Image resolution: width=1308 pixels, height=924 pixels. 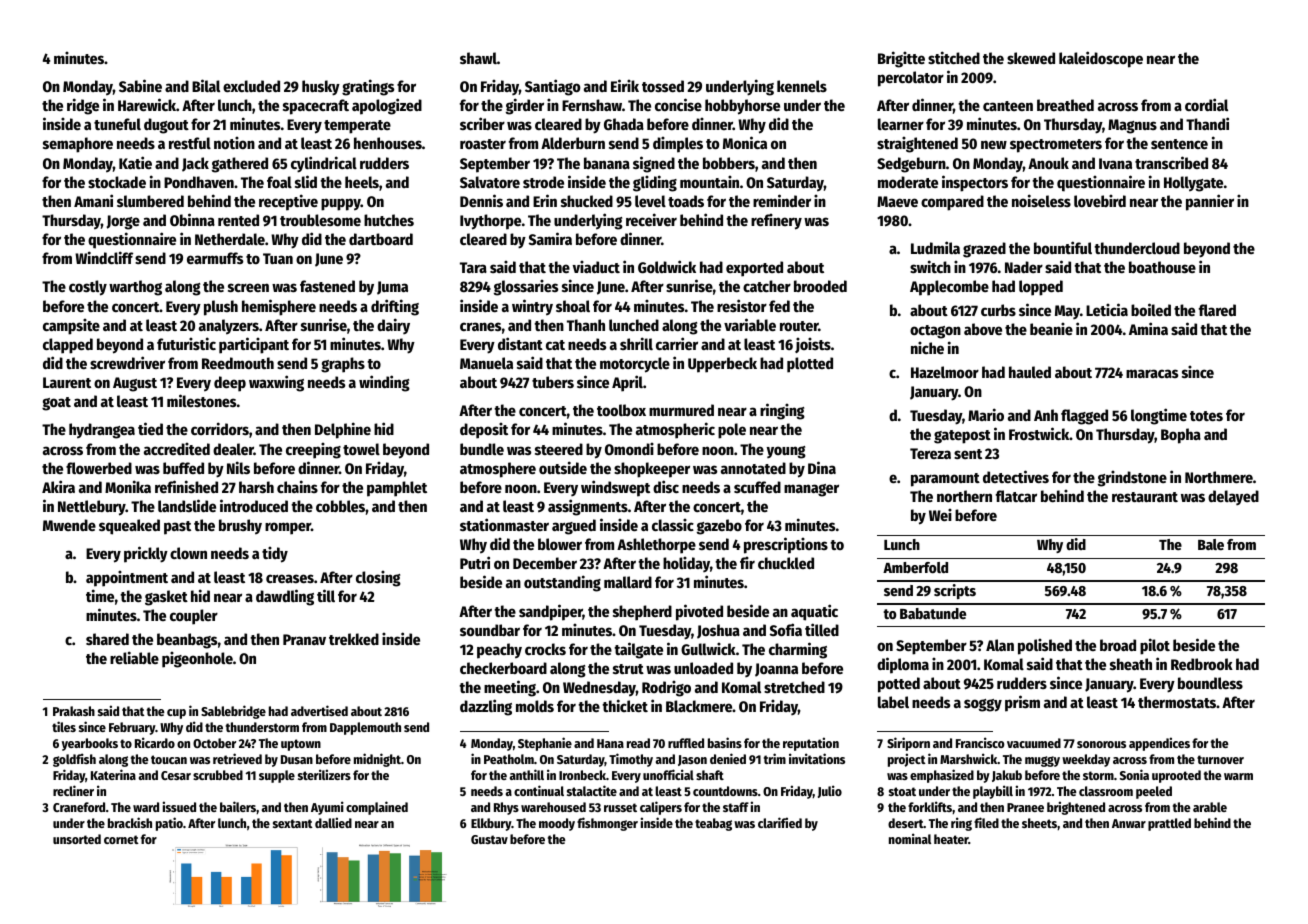 What do you see at coordinates (767, 286) in the screenshot?
I see `catcher` at bounding box center [767, 286].
